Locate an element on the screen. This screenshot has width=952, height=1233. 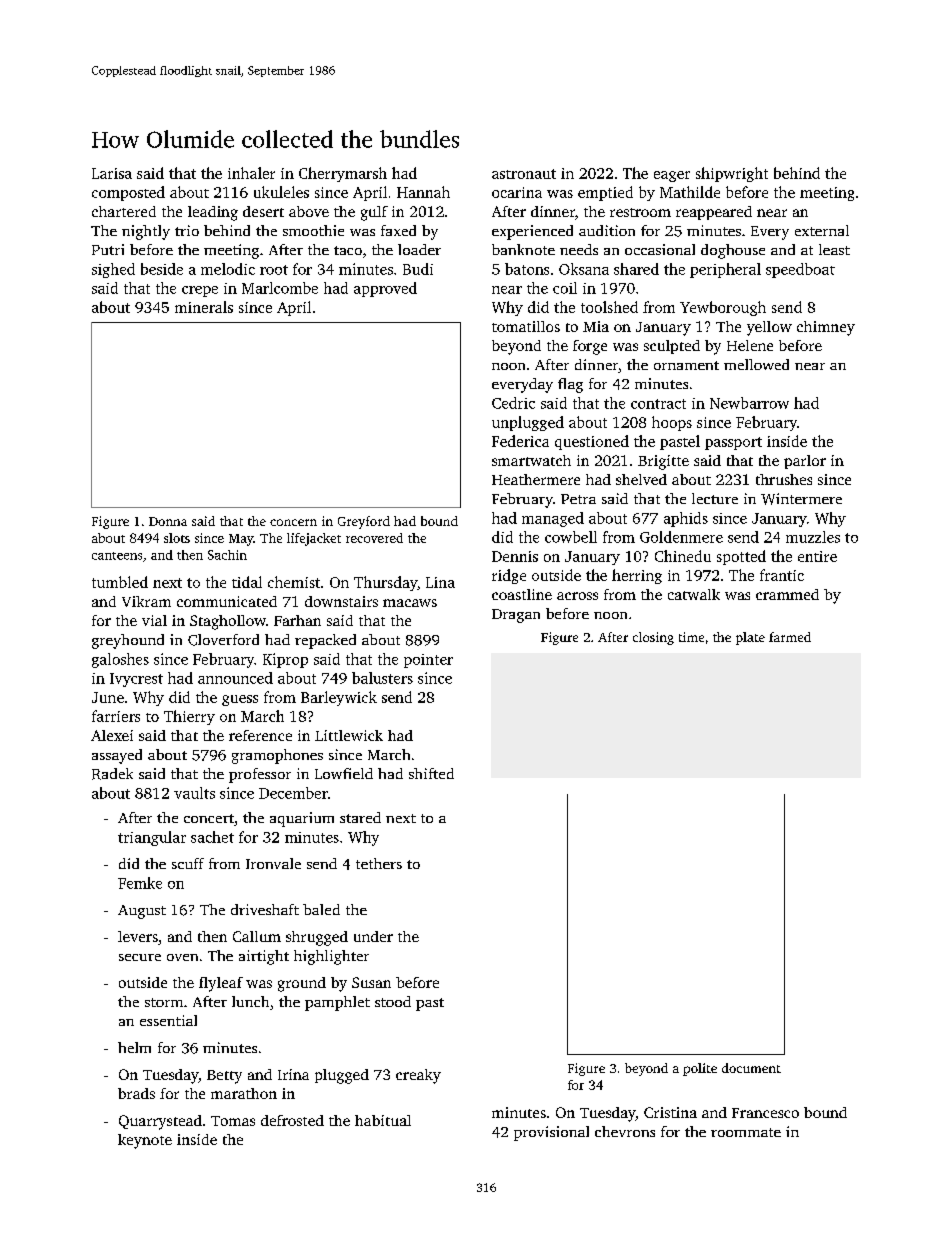
Lina is located at coordinates (440, 582).
